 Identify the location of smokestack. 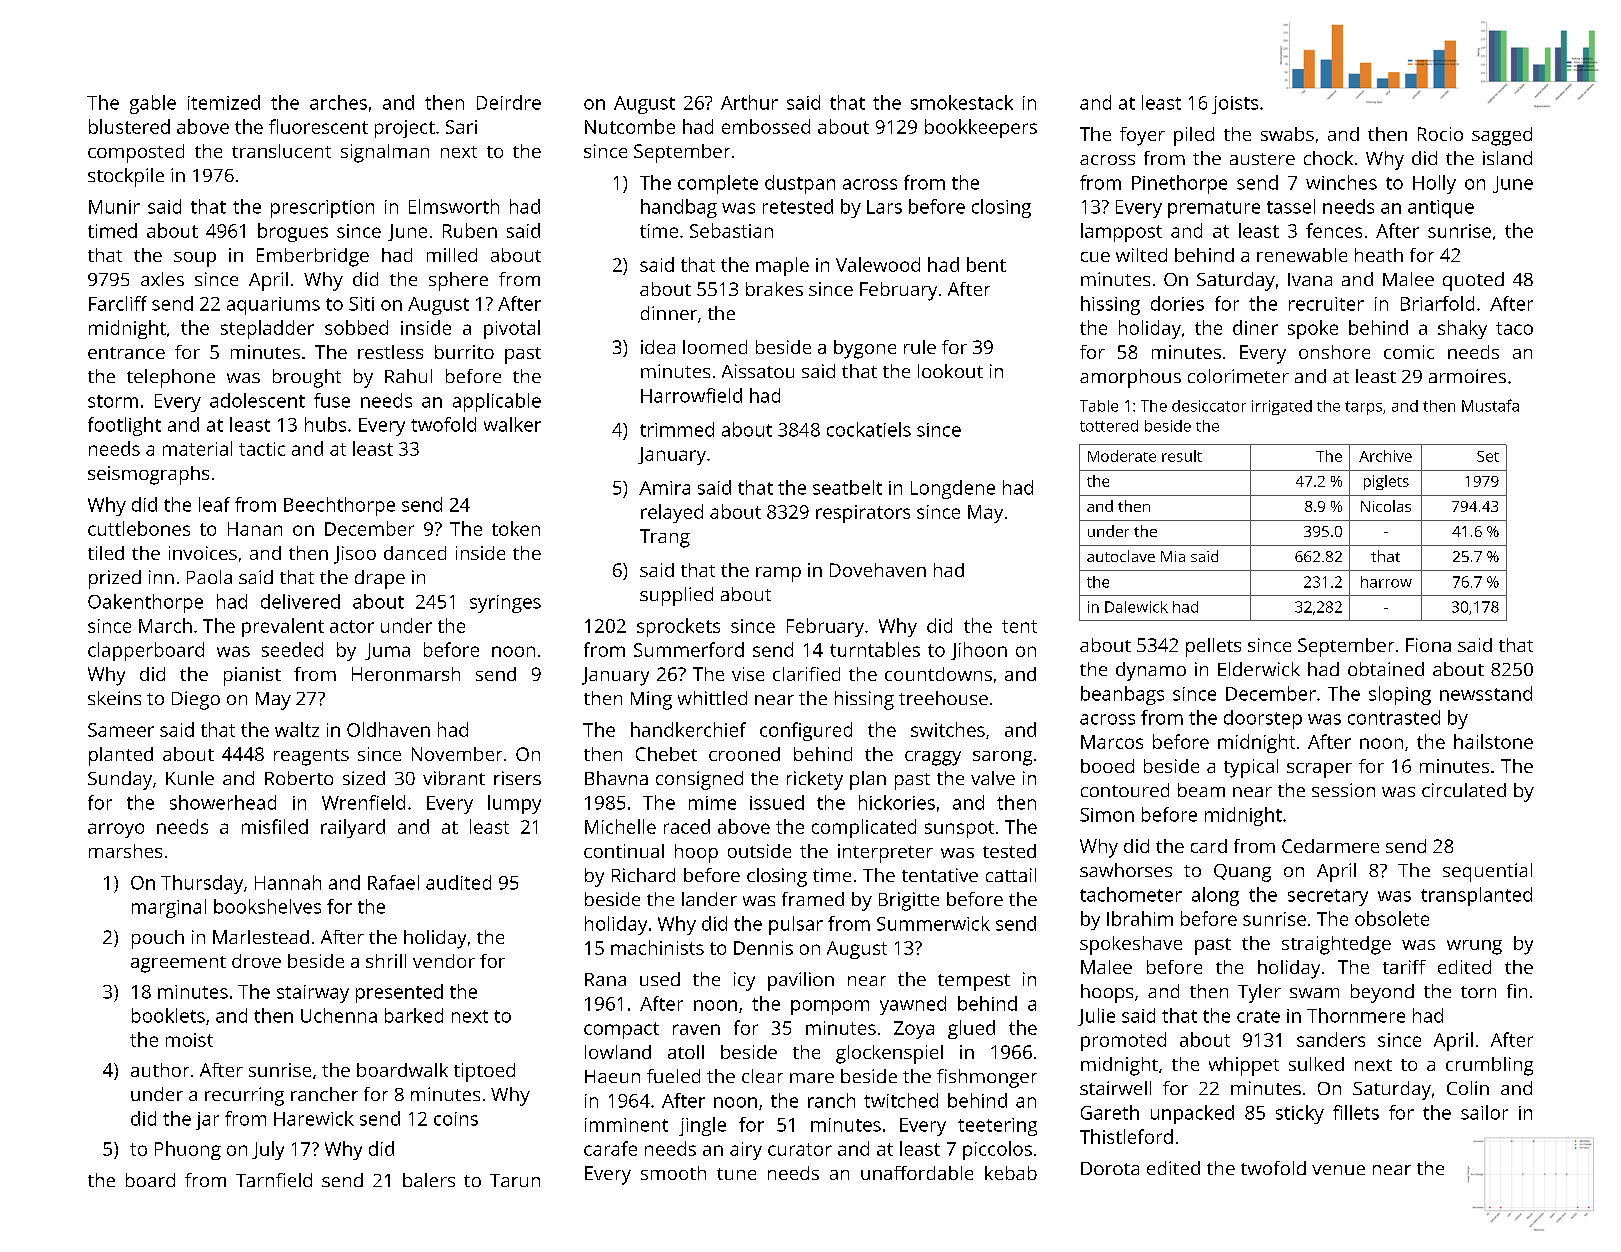
(962, 102).
